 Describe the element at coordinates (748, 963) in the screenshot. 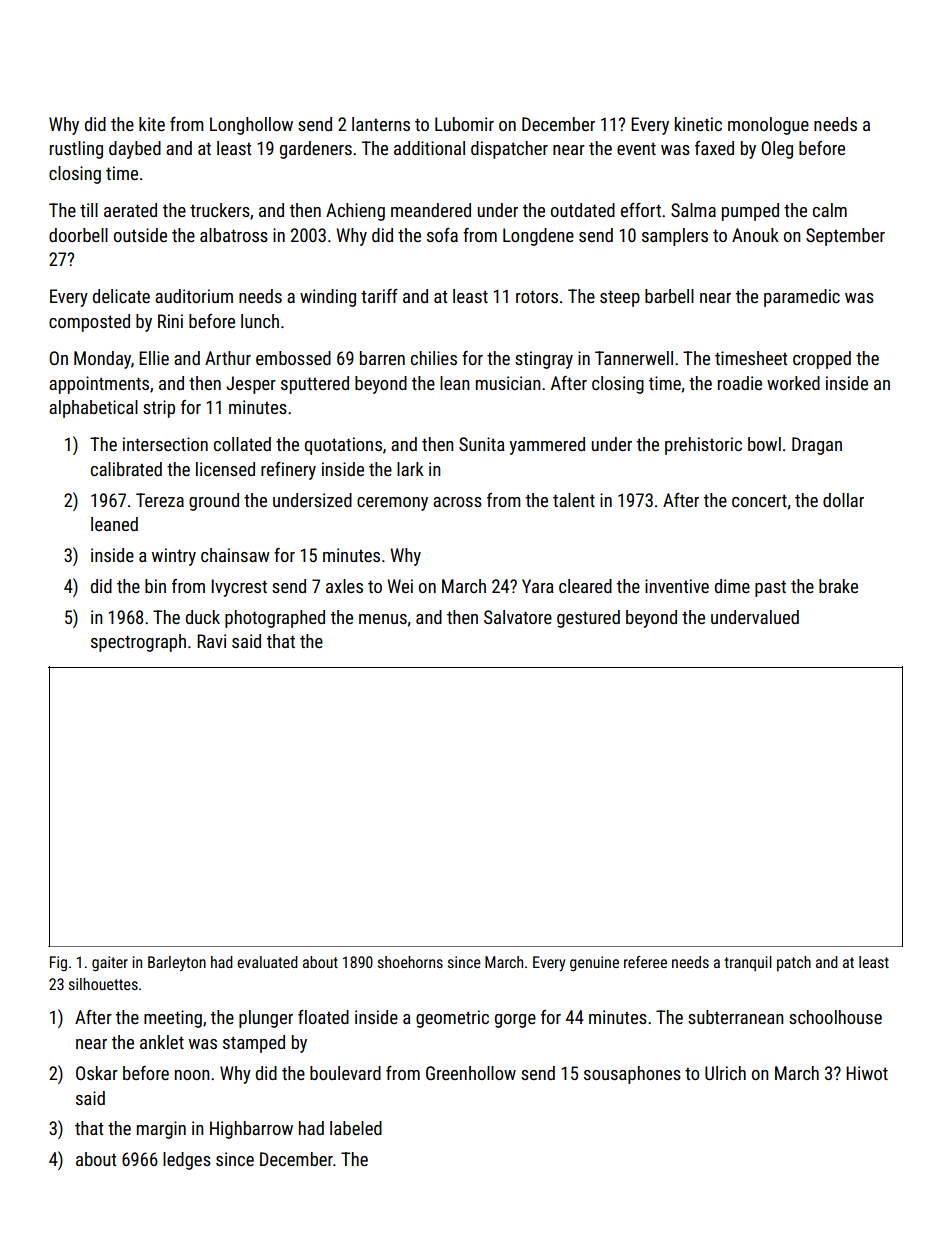

I see `tranquil` at that location.
